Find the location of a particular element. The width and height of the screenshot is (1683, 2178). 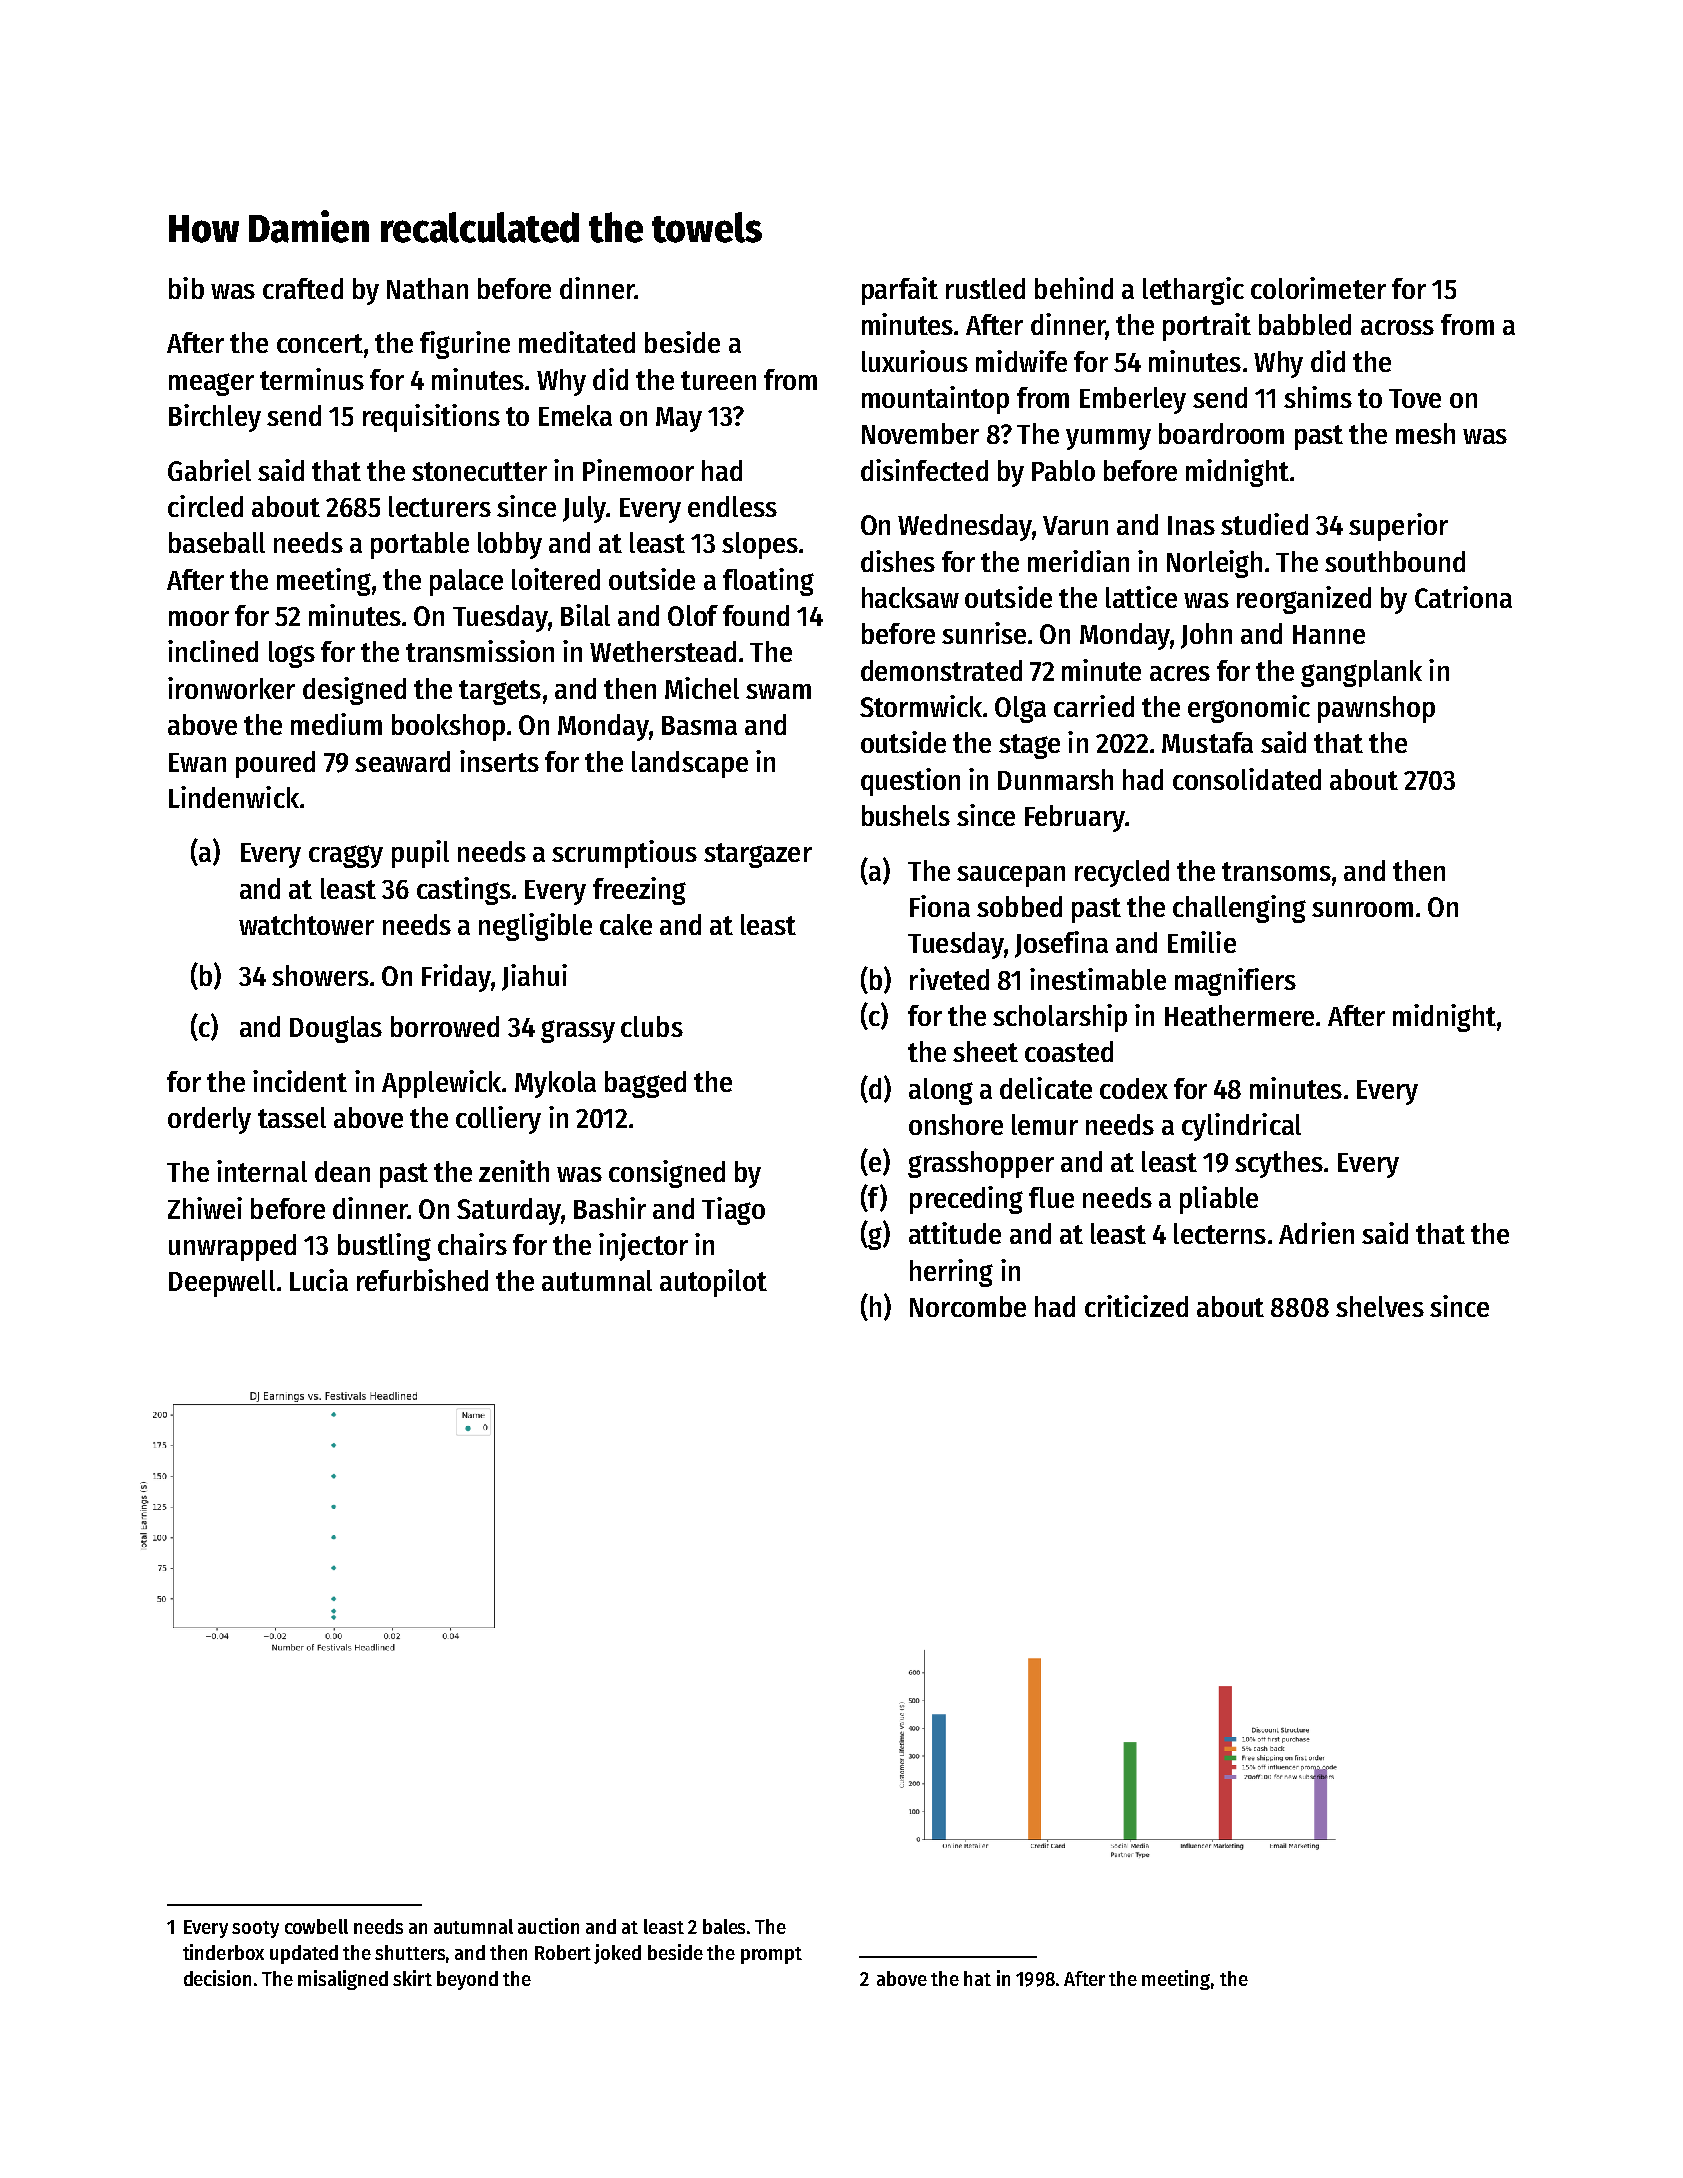

Deepwell is located at coordinates (222, 1283).
